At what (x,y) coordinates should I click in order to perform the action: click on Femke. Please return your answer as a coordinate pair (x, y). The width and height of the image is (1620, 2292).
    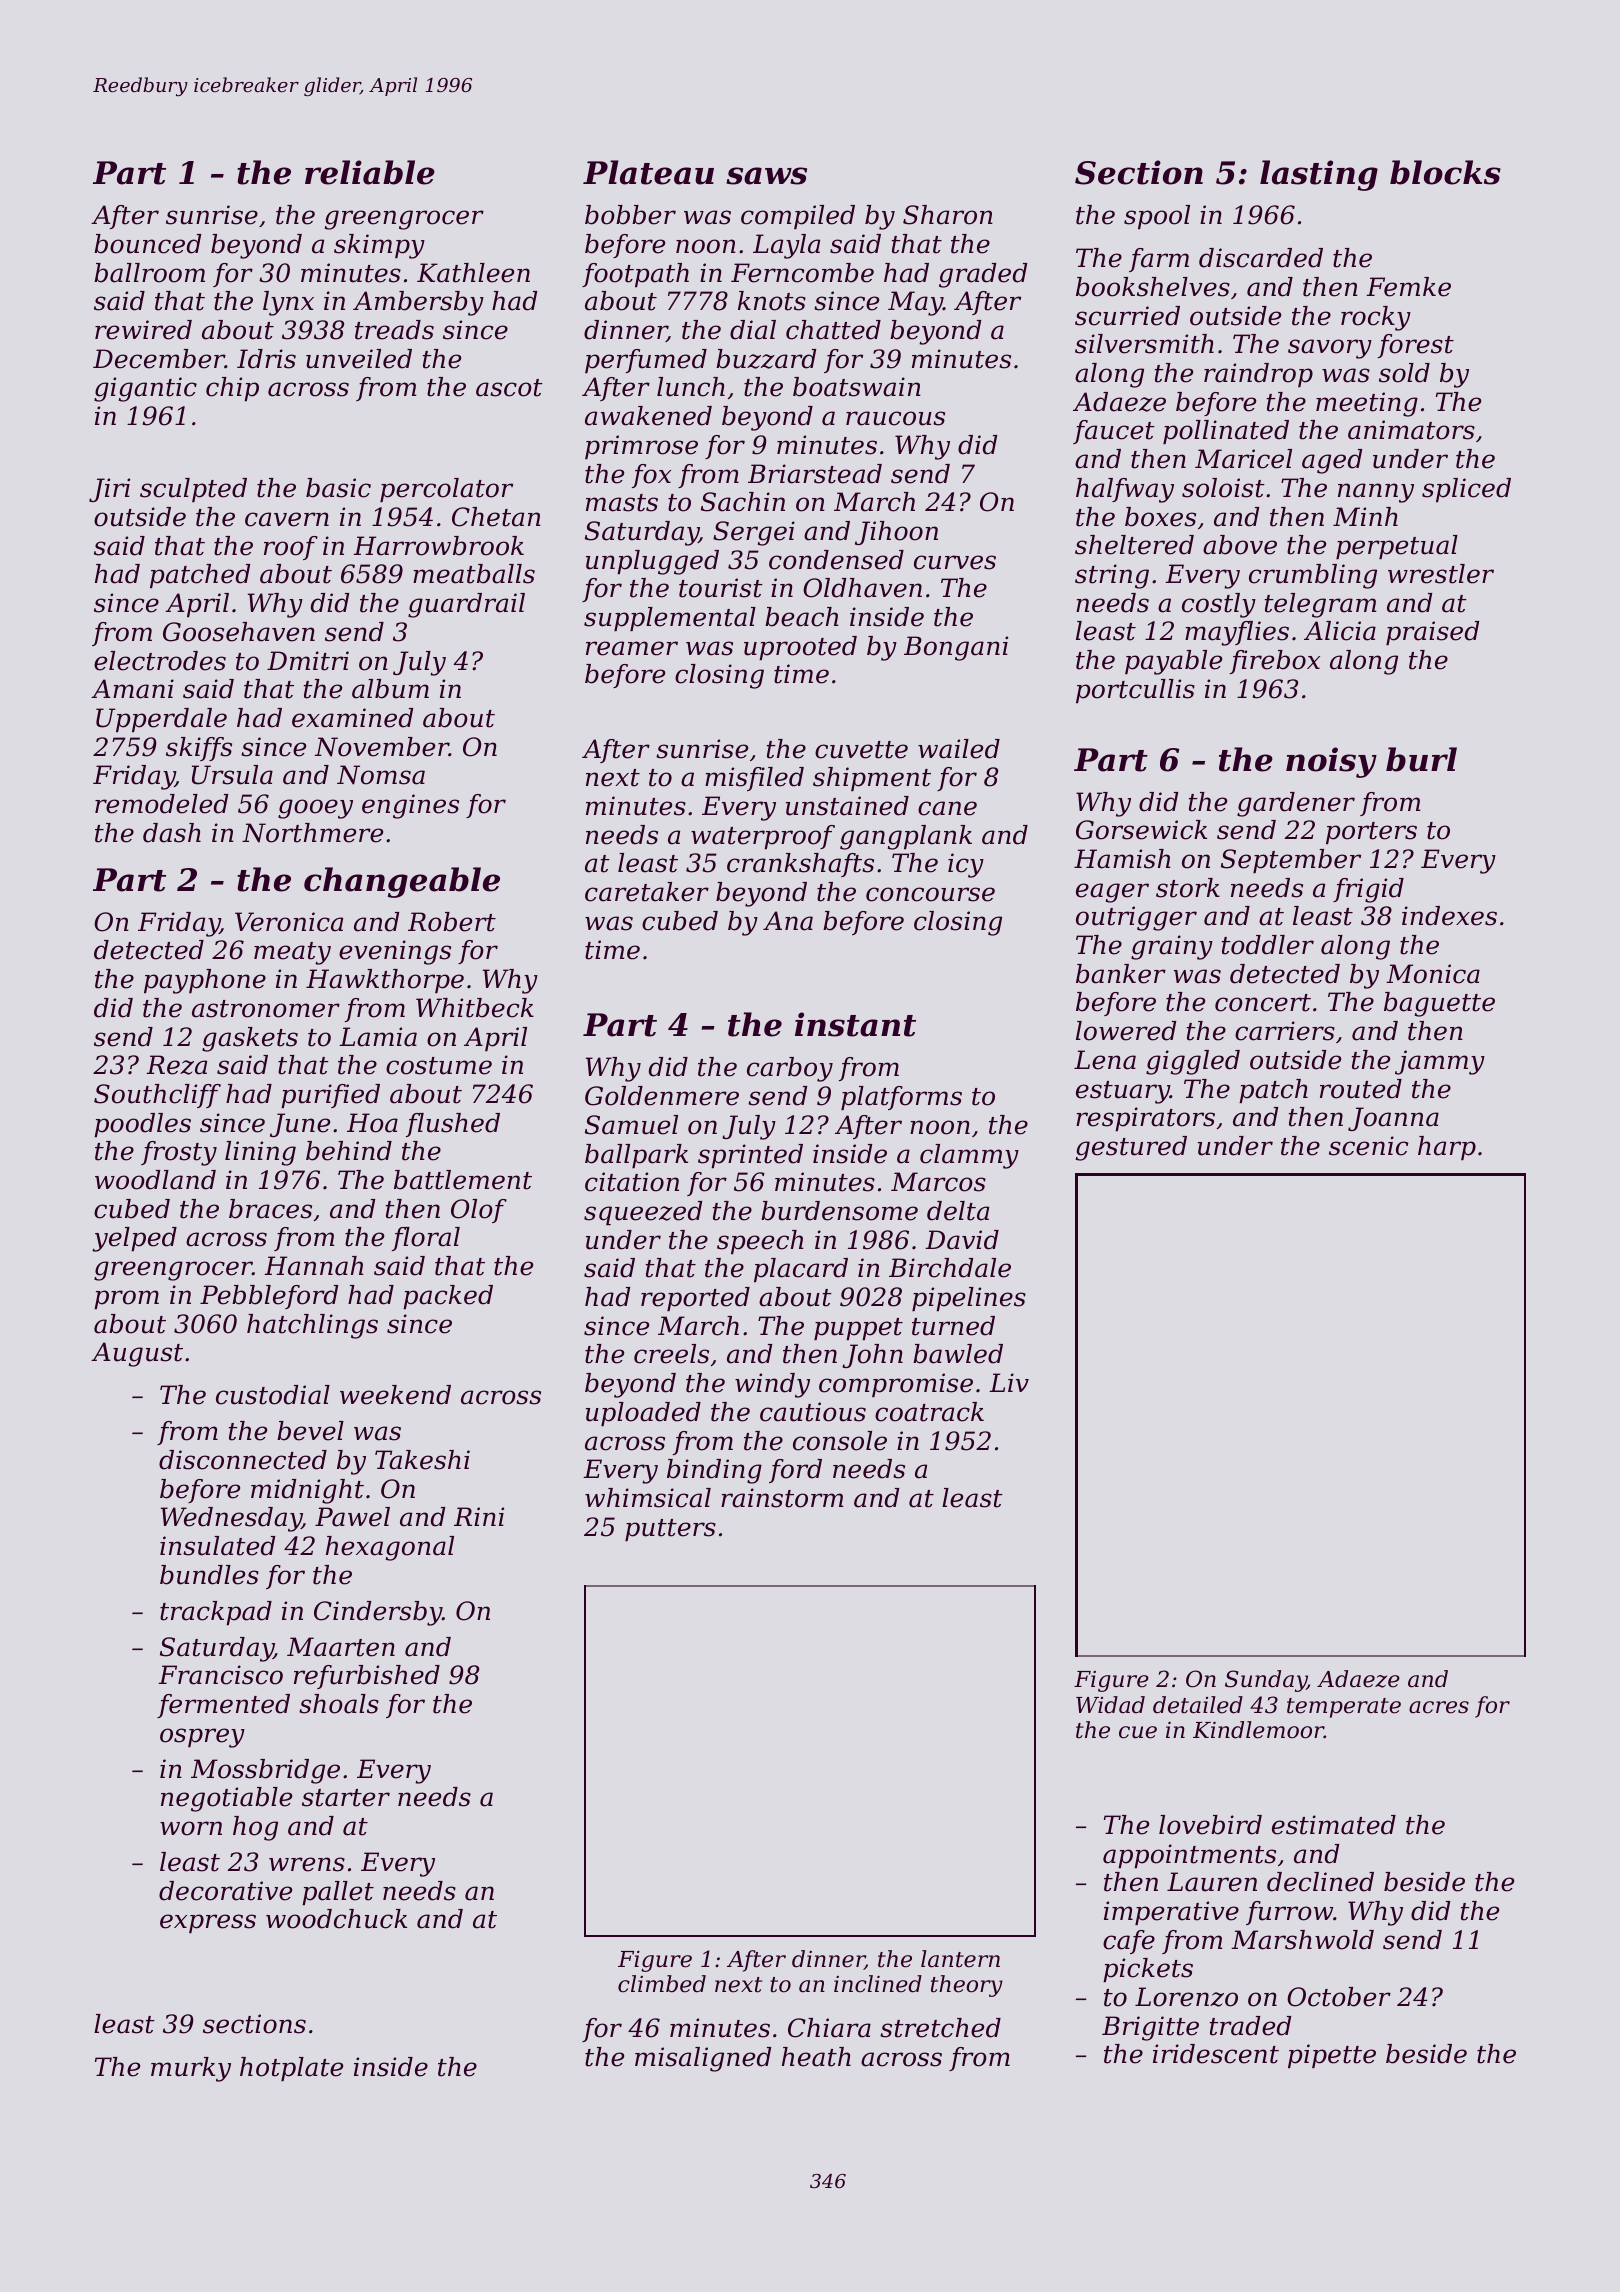
    Looking at the image, I should click on (1408, 287).
